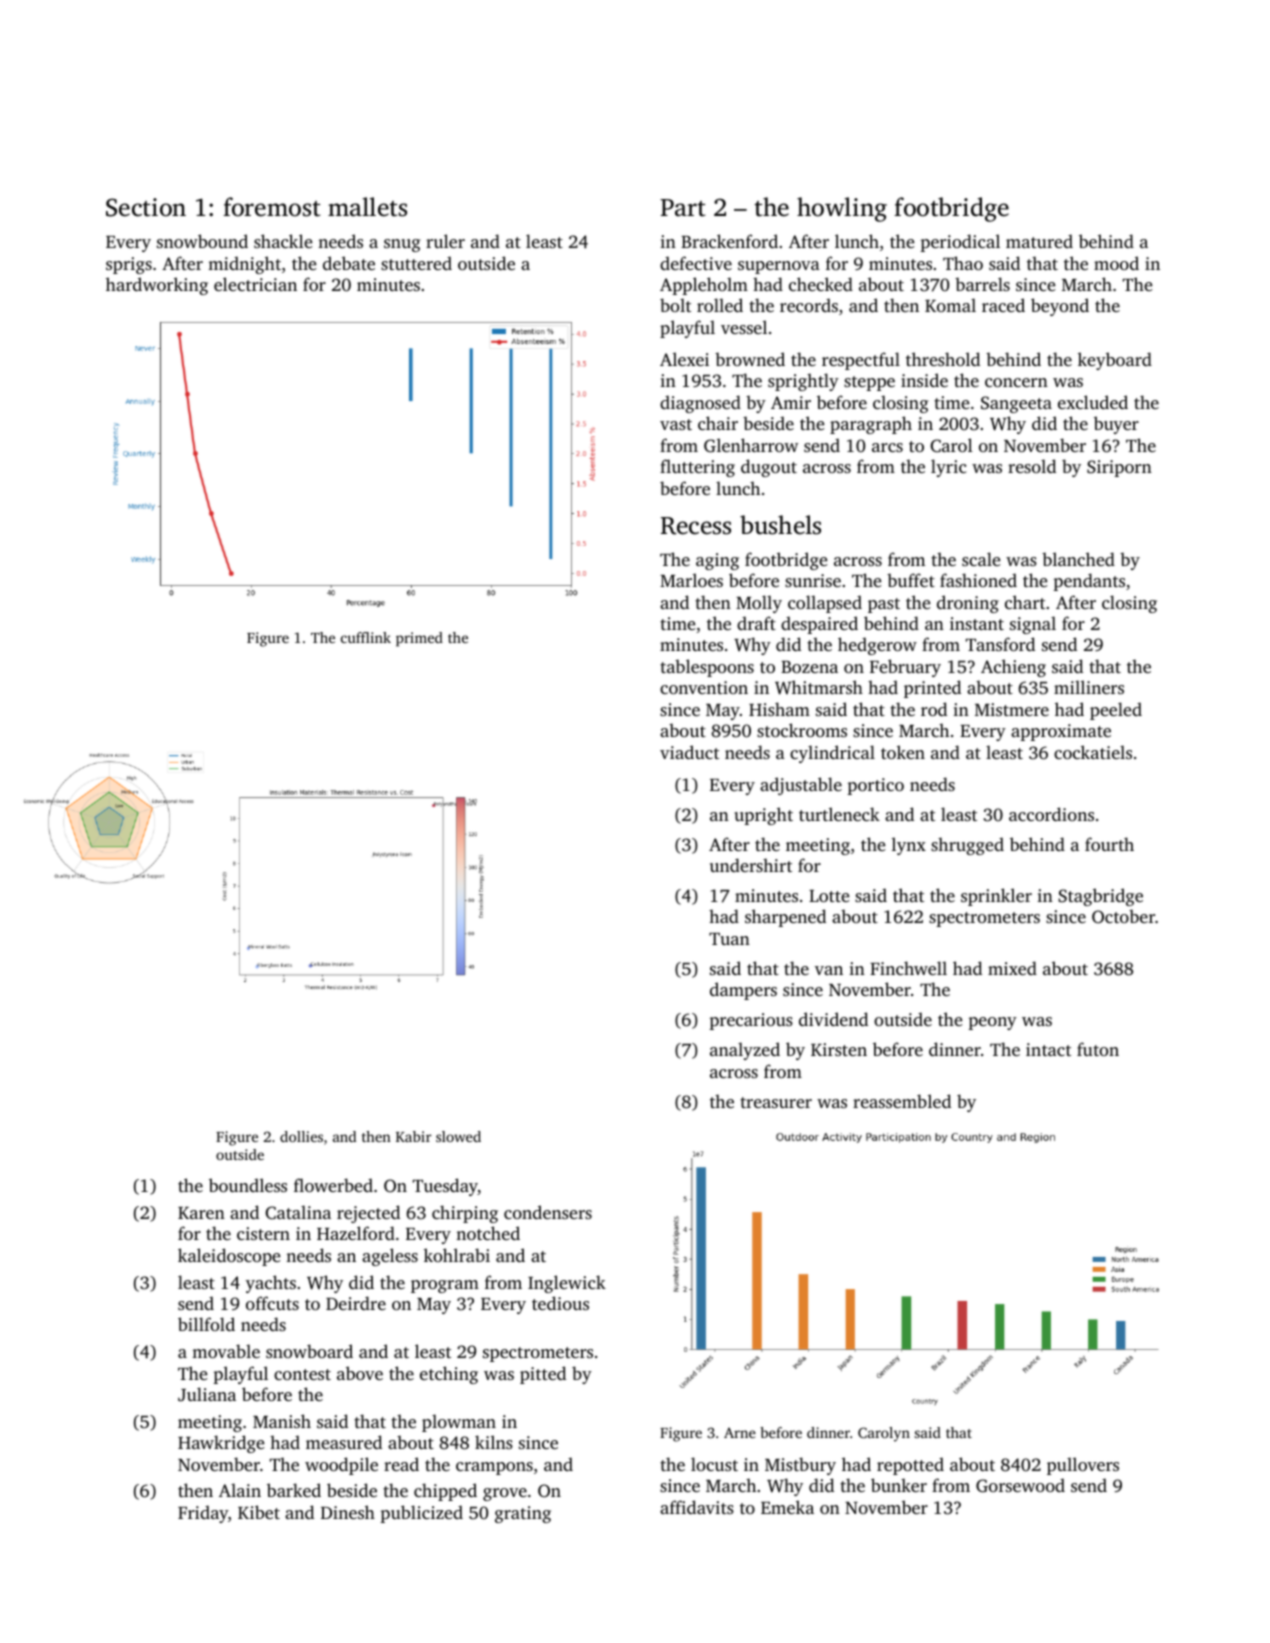  Describe the element at coordinates (1048, 1049) in the screenshot. I see `intact` at that location.
